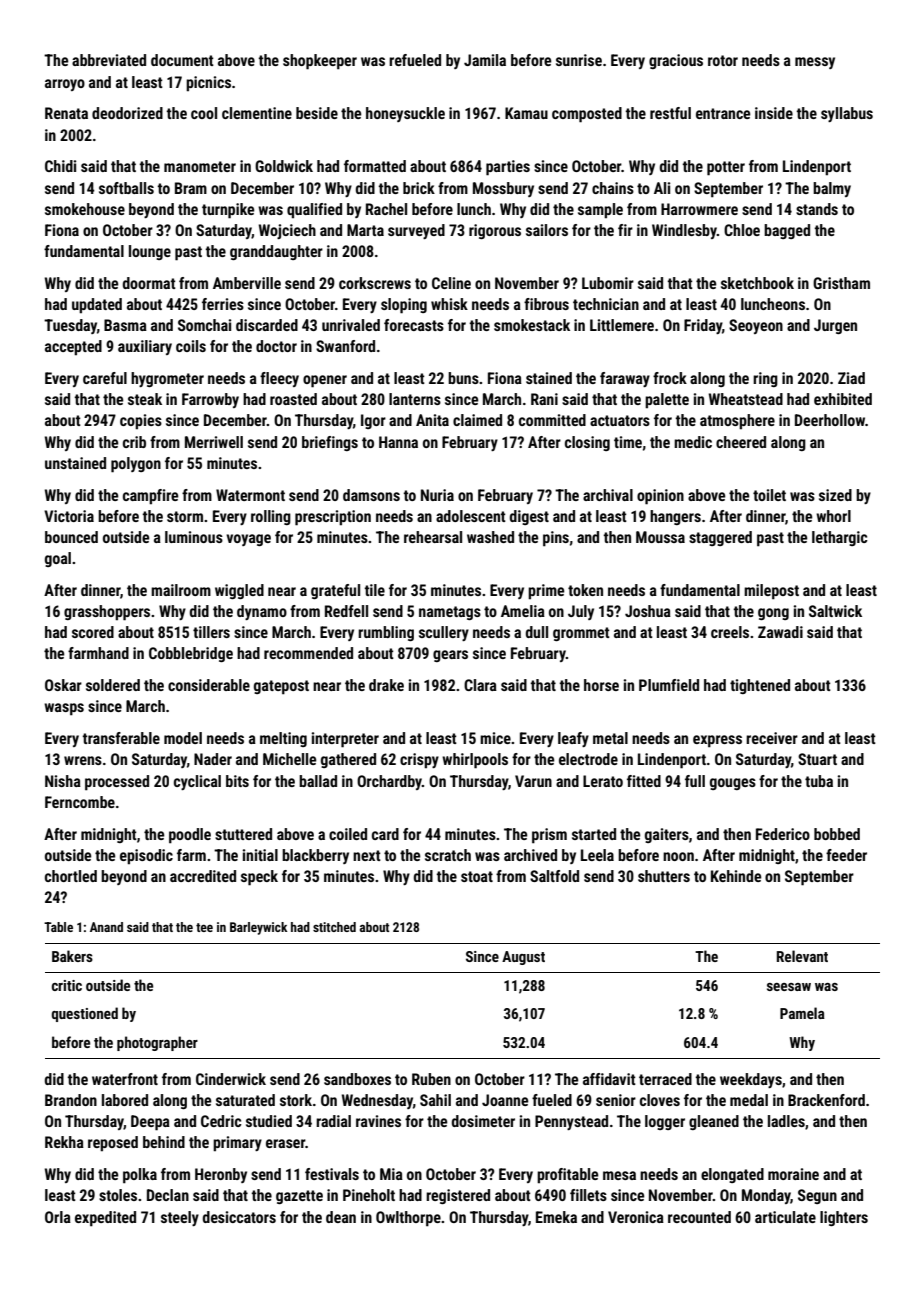  What do you see at coordinates (416, 231) in the document?
I see `surveyed` at bounding box center [416, 231].
